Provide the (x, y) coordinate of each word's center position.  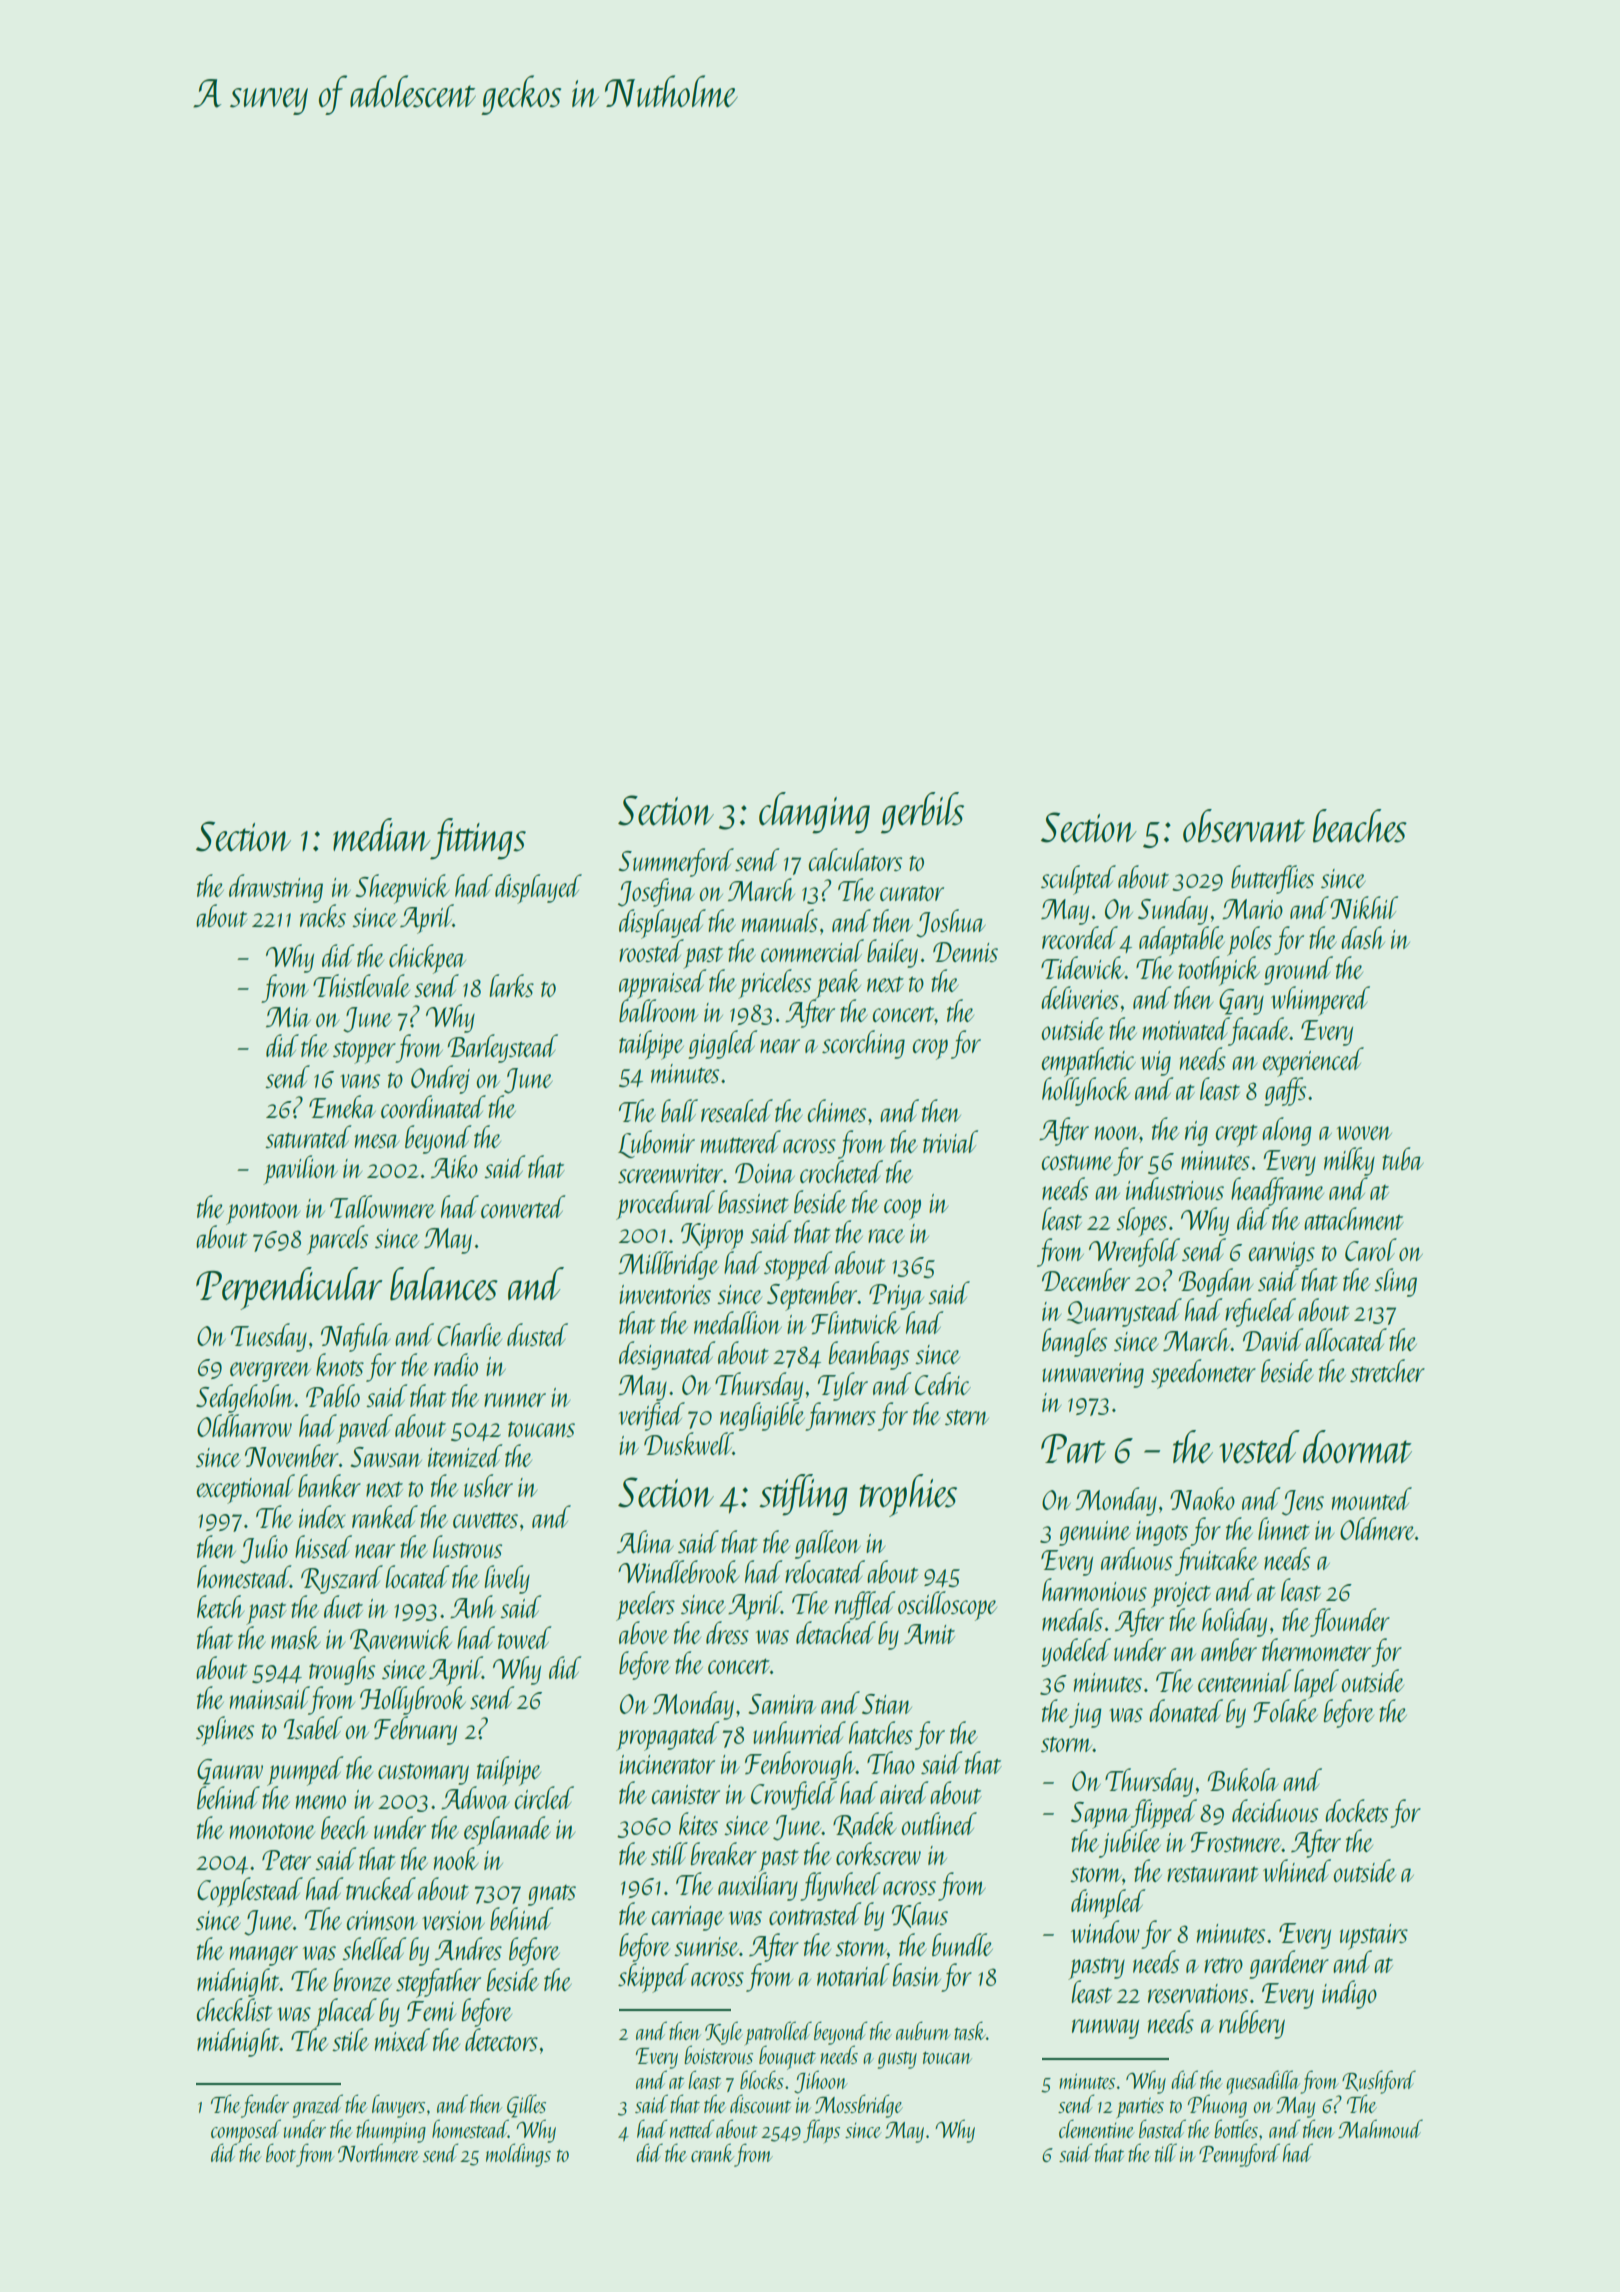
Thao (891, 1762)
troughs (342, 1670)
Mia (288, 1017)
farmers (840, 1416)
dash (1363, 937)
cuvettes (485, 1520)
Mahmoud (1380, 2128)
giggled (723, 1044)
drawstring (276, 888)
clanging (814, 813)
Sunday (1173, 910)
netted (692, 2128)
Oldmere (1377, 1528)
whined (1297, 1870)
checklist (235, 2009)
